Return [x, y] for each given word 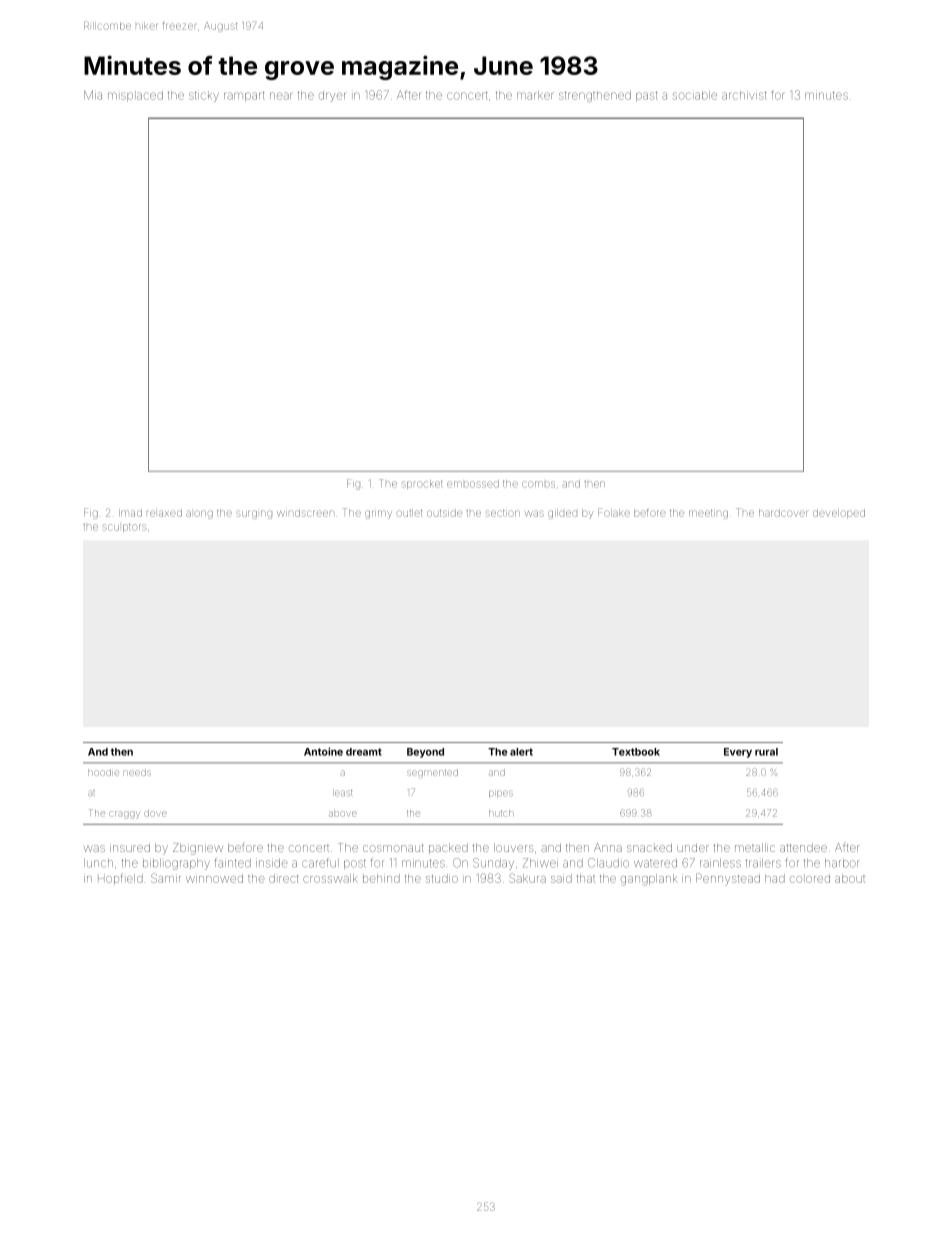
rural [766, 752]
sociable [695, 95]
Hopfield [120, 878]
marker [535, 95]
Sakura [527, 878]
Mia [93, 95]
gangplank [649, 880]
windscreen [305, 513]
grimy [378, 514]
